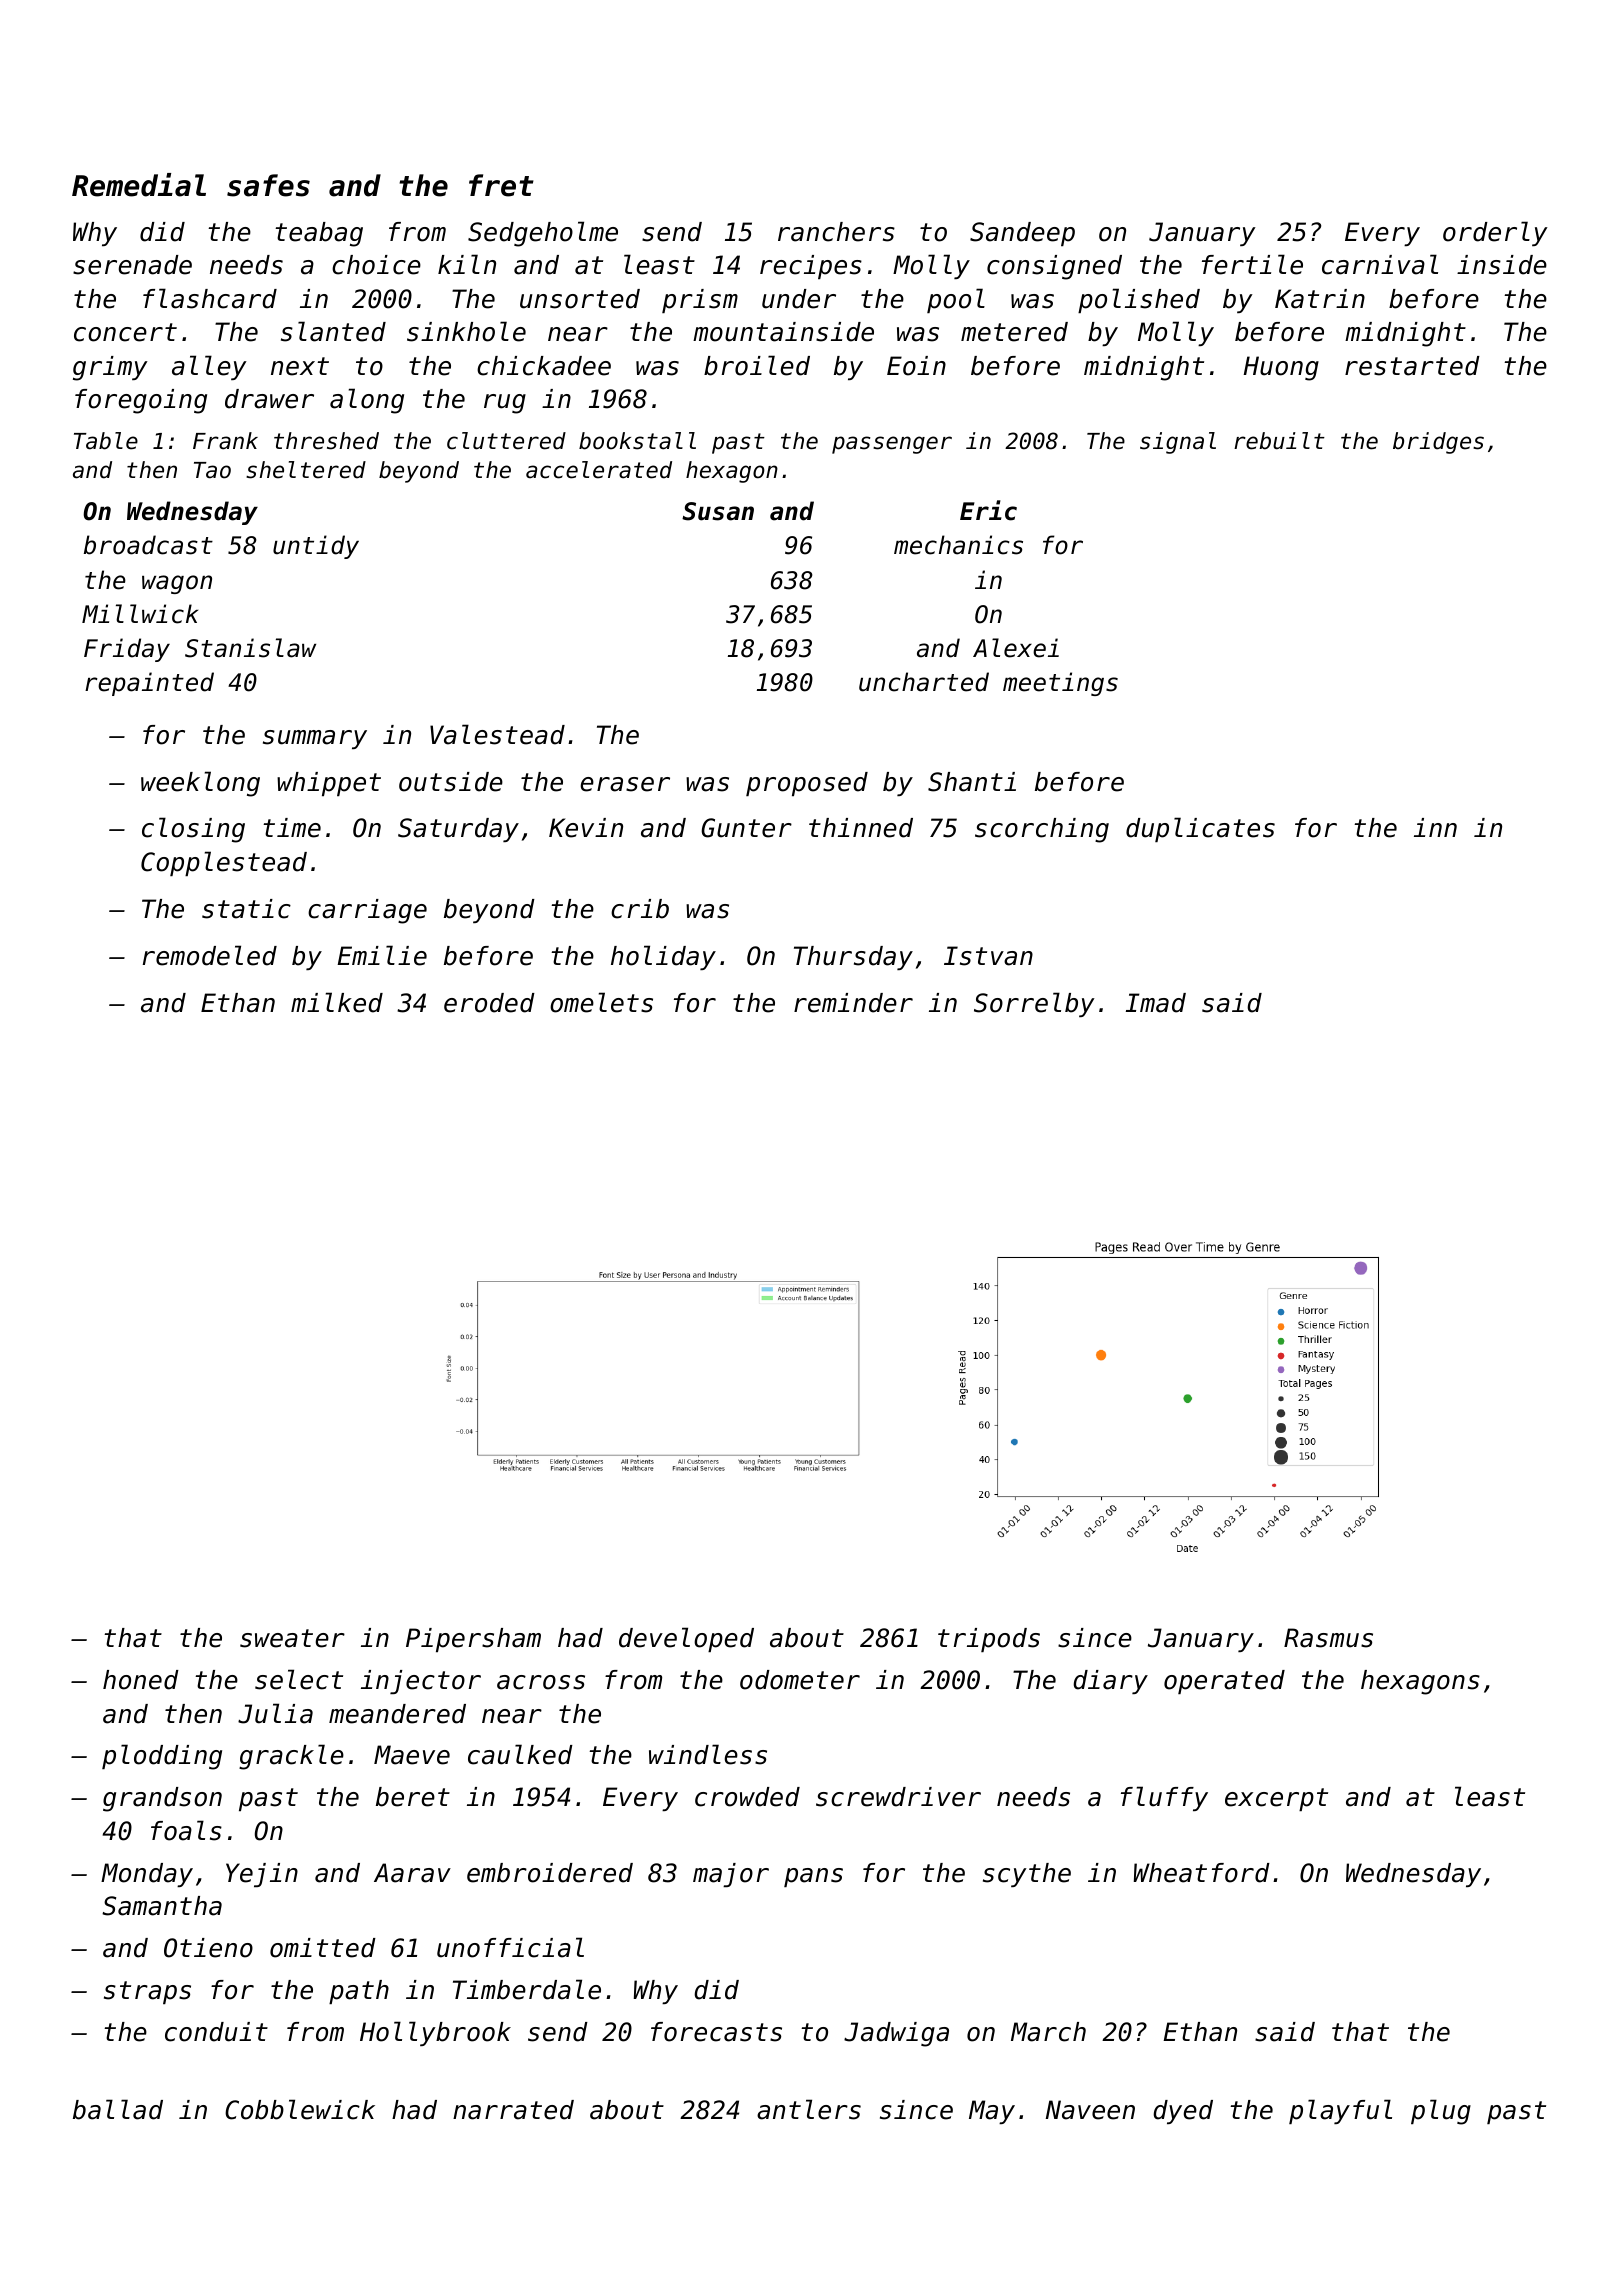 The image size is (1620, 2292). What do you see at coordinates (686, 1639) in the screenshot?
I see `developed` at bounding box center [686, 1639].
